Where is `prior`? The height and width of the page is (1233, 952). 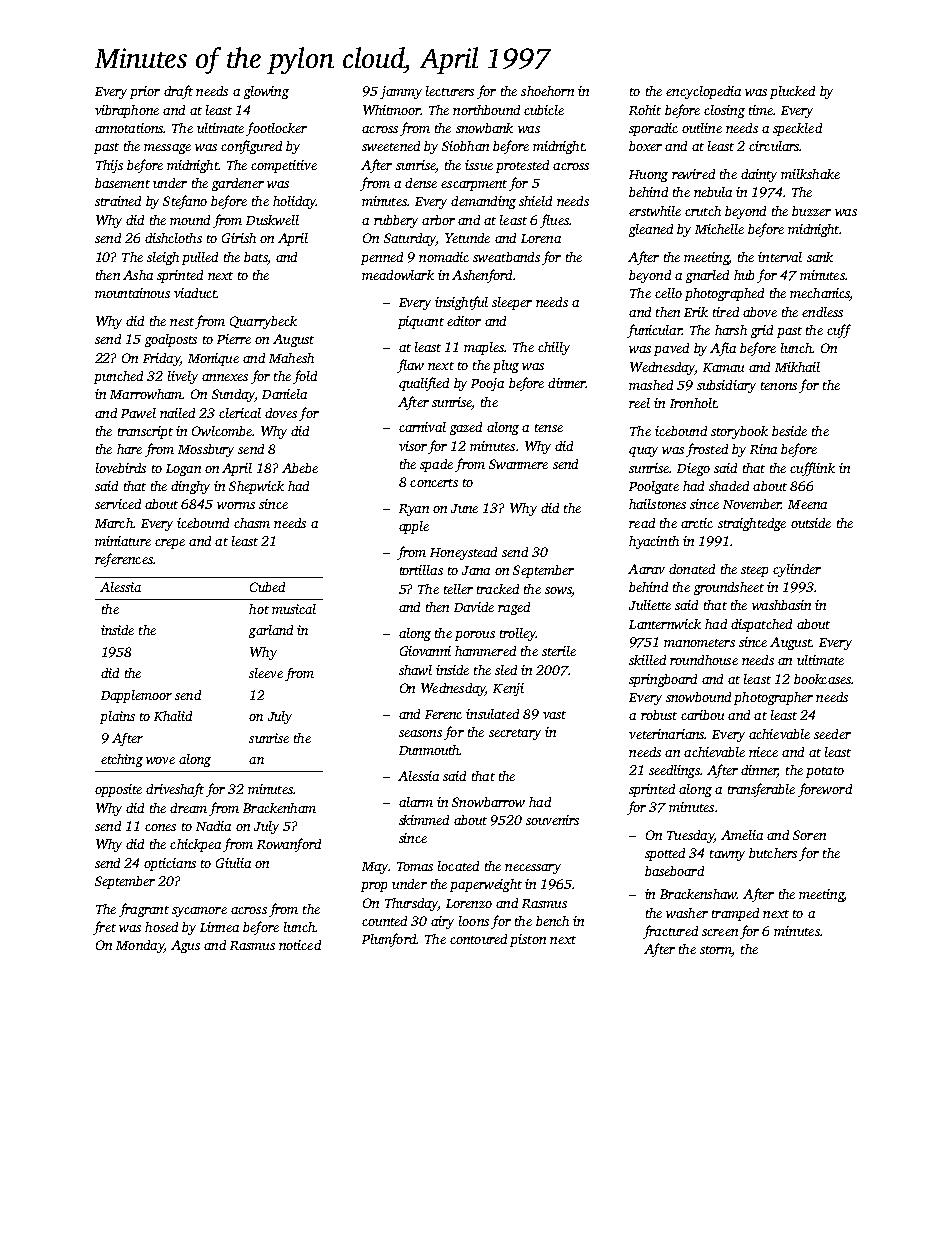
prior is located at coordinates (145, 92).
